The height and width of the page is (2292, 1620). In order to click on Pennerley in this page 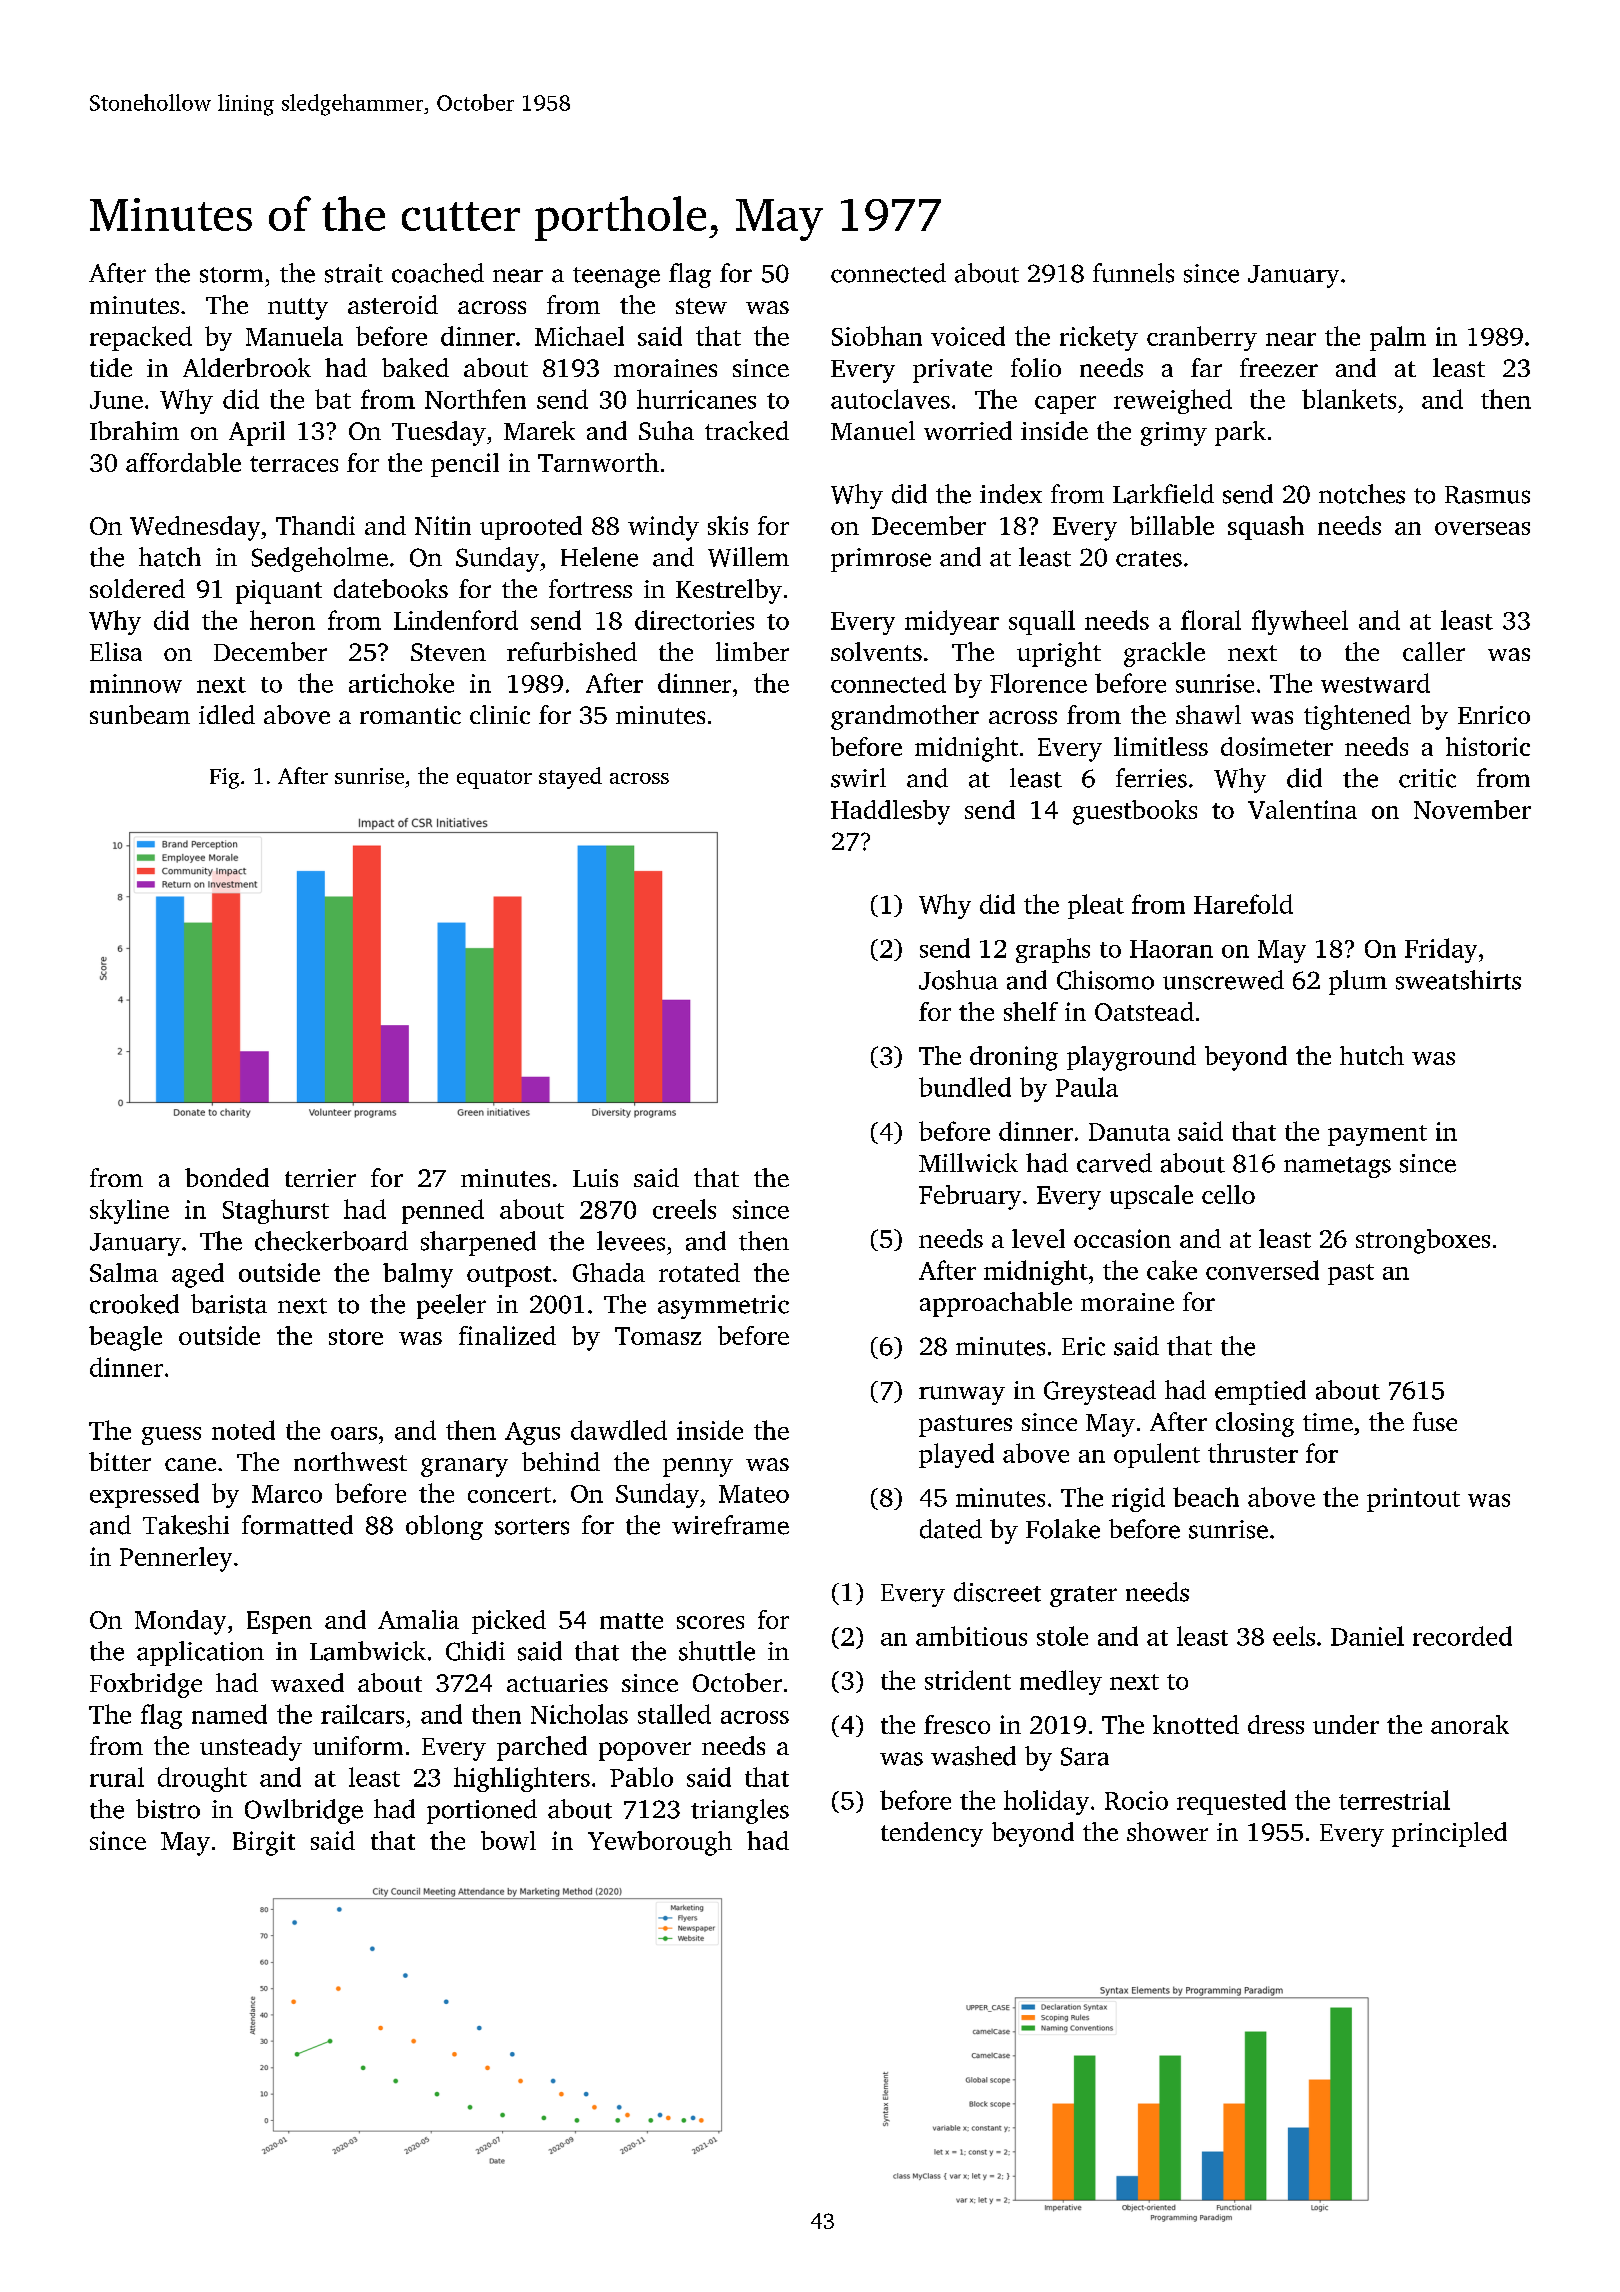, I will do `click(176, 1559)`.
